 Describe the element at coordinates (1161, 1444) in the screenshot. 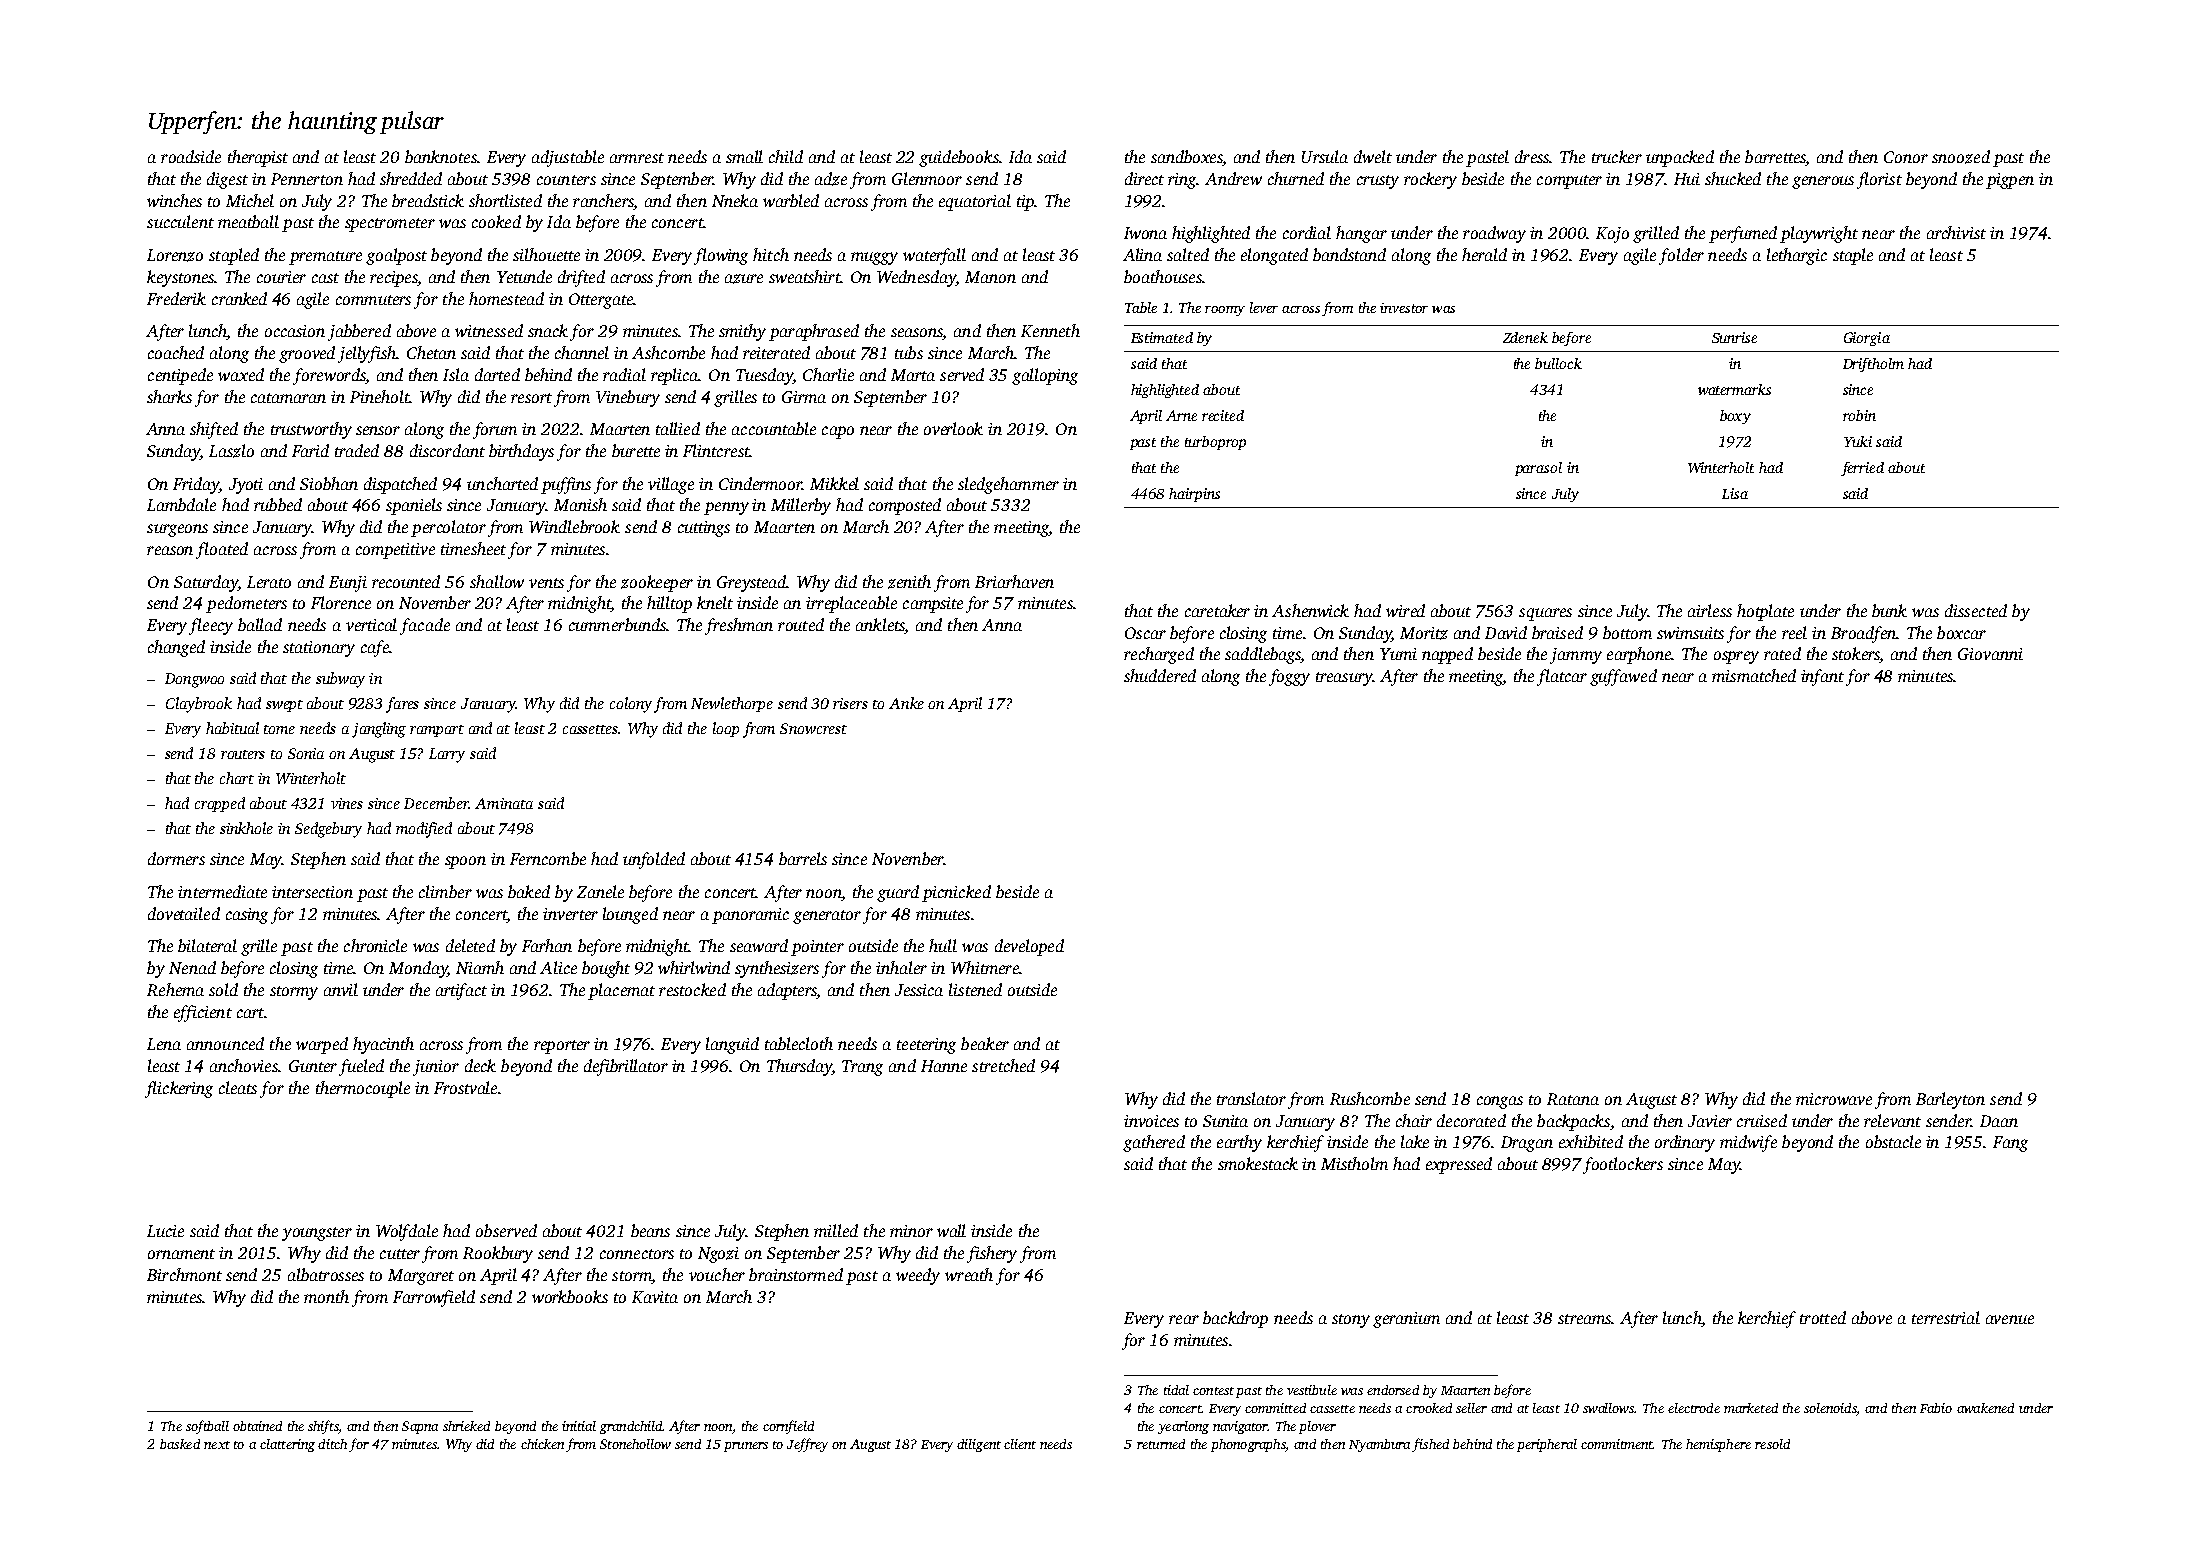

I see `returned` at that location.
